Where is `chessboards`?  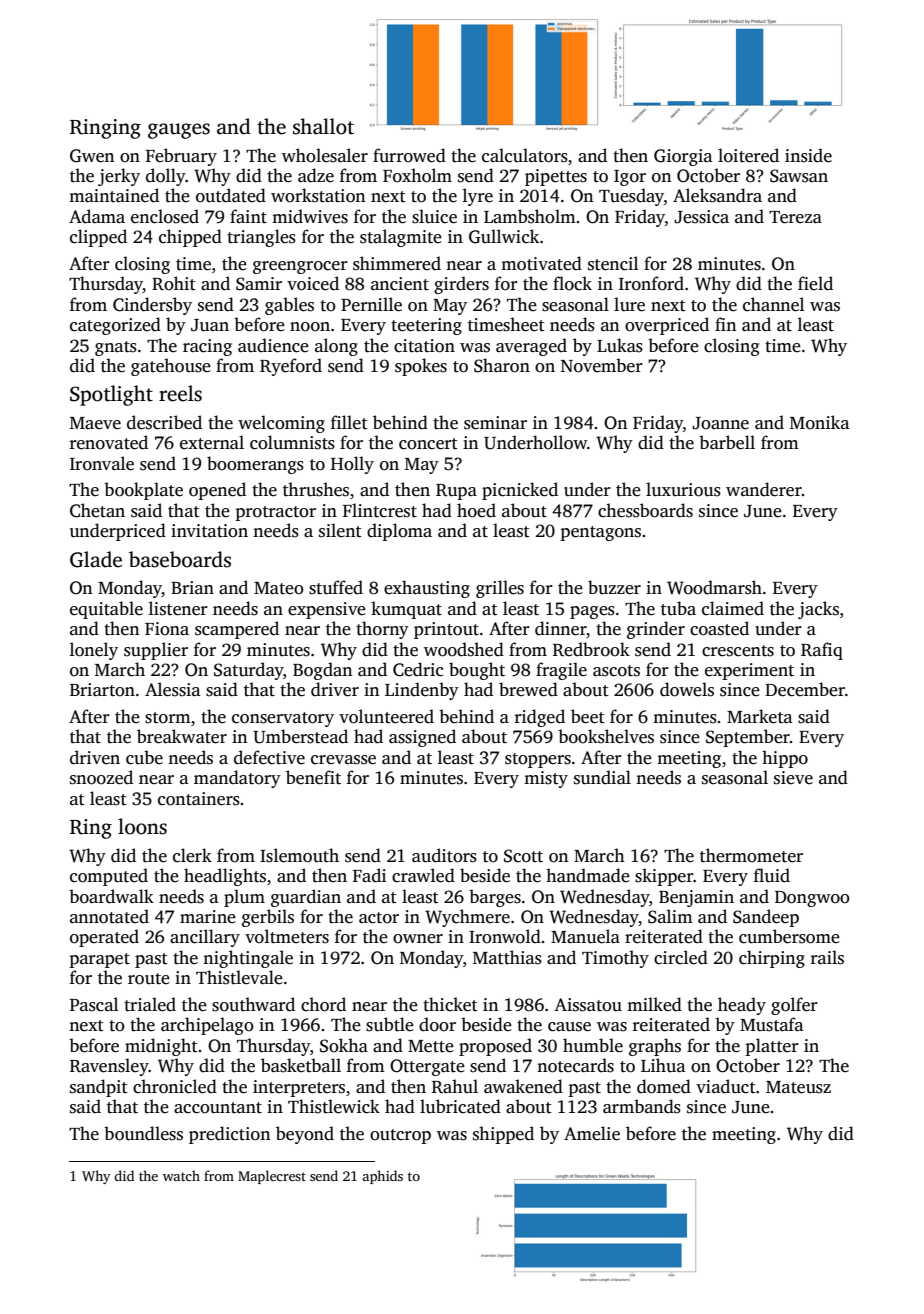
chessboards is located at coordinates (645, 510).
